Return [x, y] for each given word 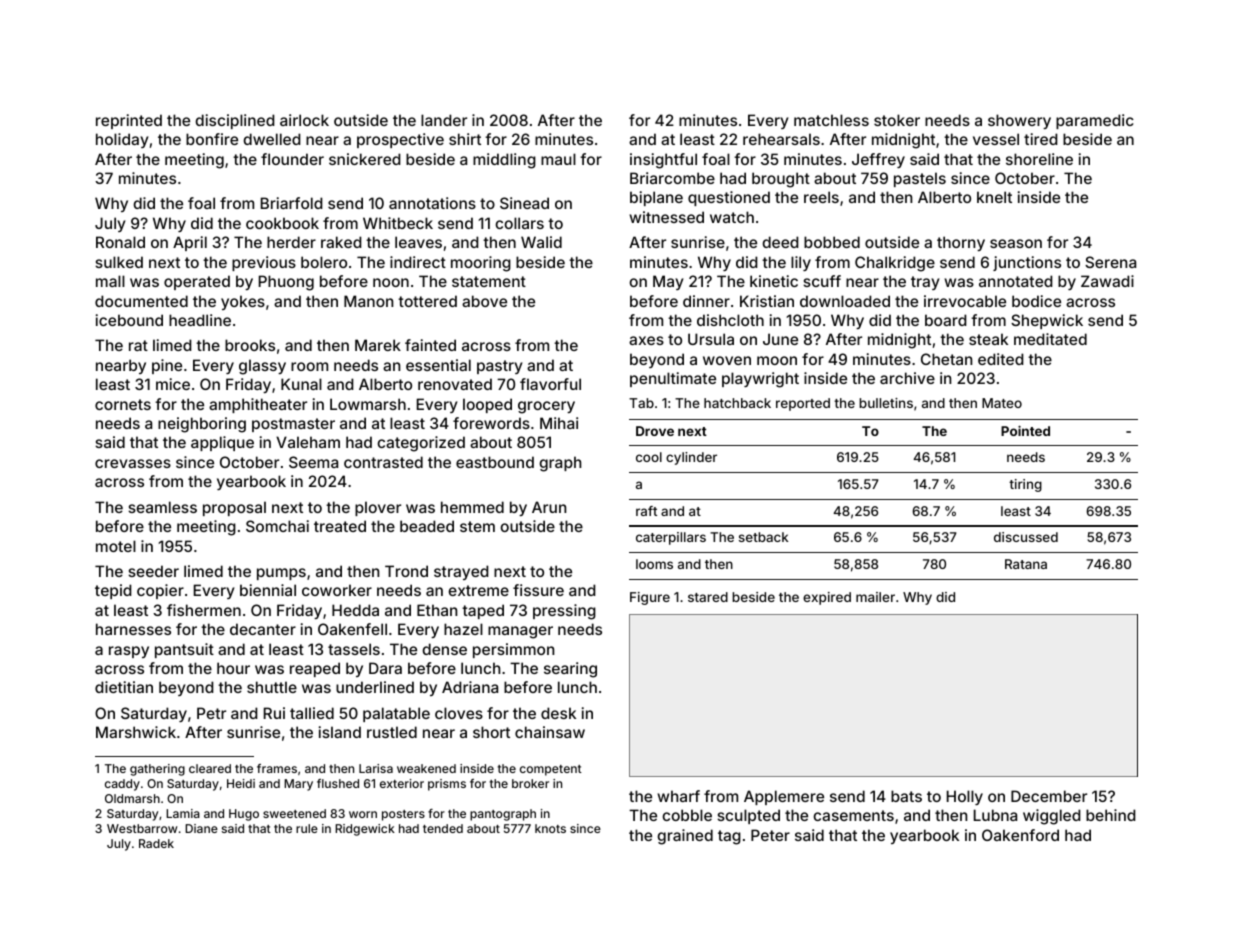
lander [444, 120]
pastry [500, 367]
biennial [268, 590]
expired [827, 598]
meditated [1050, 339]
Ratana [1026, 564]
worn [363, 814]
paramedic [1095, 121]
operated [197, 282]
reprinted [129, 121]
